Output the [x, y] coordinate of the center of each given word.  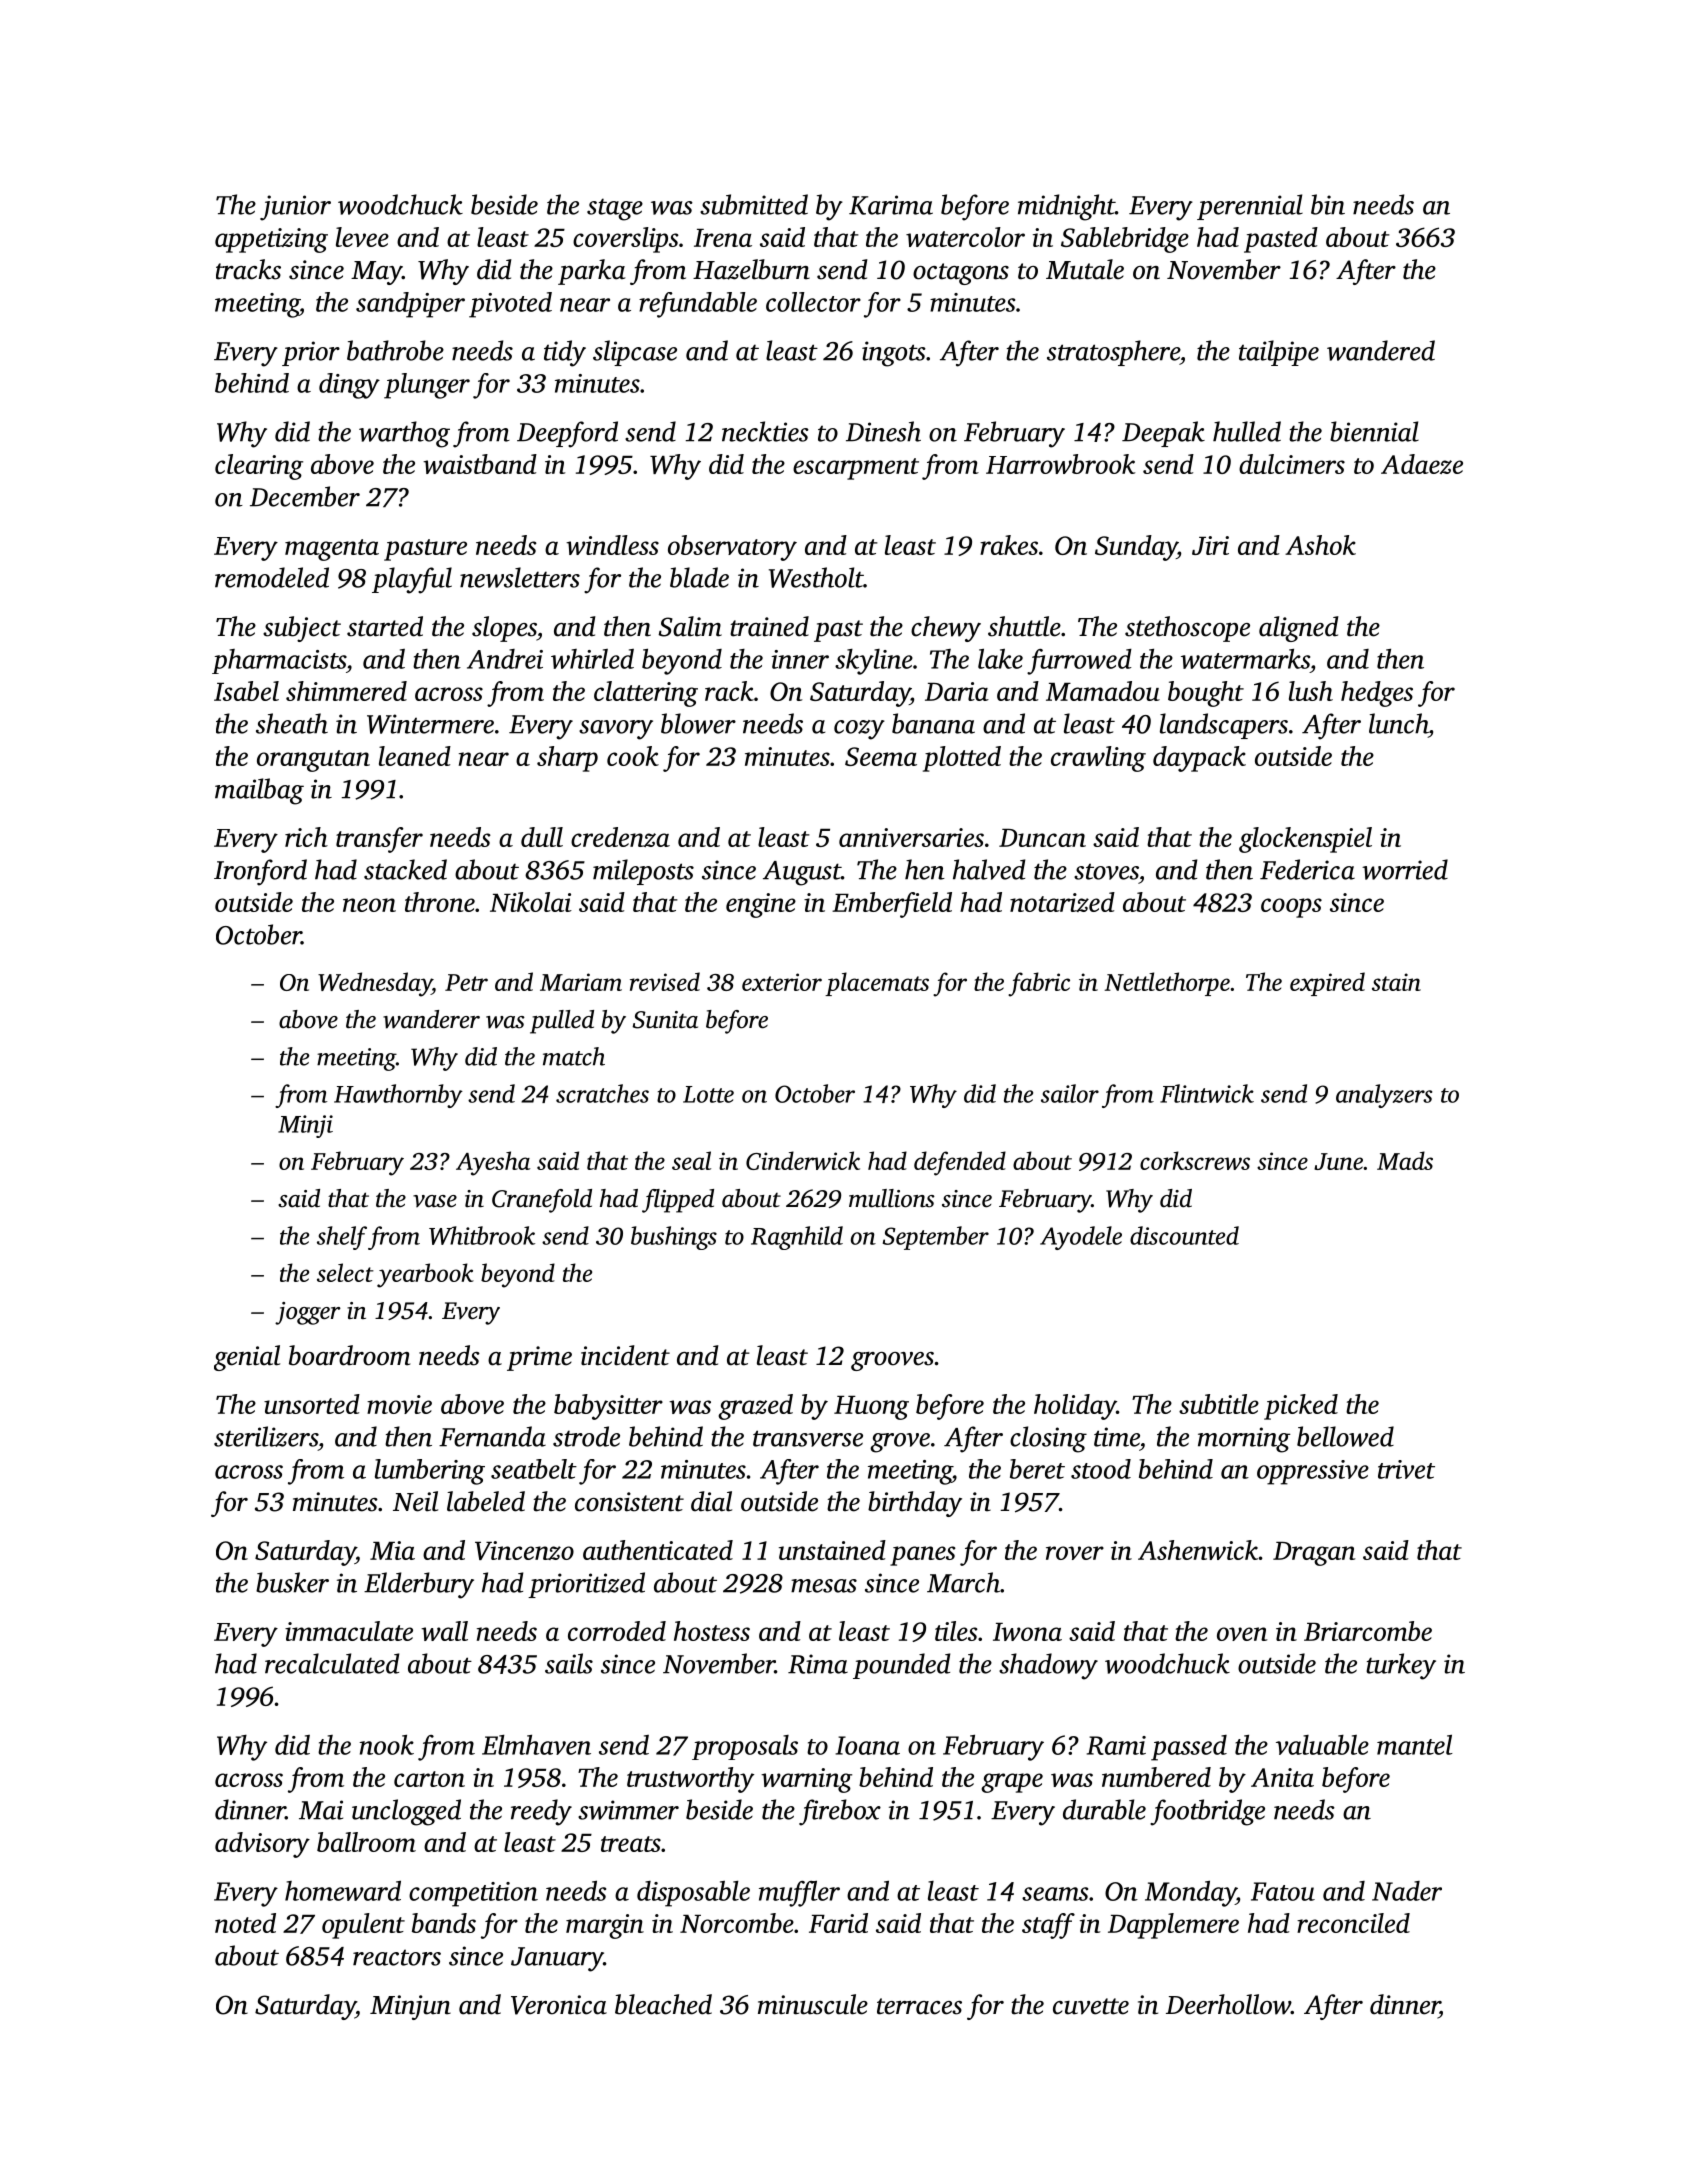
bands [444, 1923]
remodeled [272, 577]
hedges [1377, 694]
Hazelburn [751, 269]
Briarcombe [1368, 1631]
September [936, 1238]
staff [1048, 1926]
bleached [663, 2004]
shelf [342, 1238]
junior [295, 208]
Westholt [816, 577]
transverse [808, 1438]
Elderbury [419, 1585]
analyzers [1384, 1096]
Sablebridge [1125, 240]
